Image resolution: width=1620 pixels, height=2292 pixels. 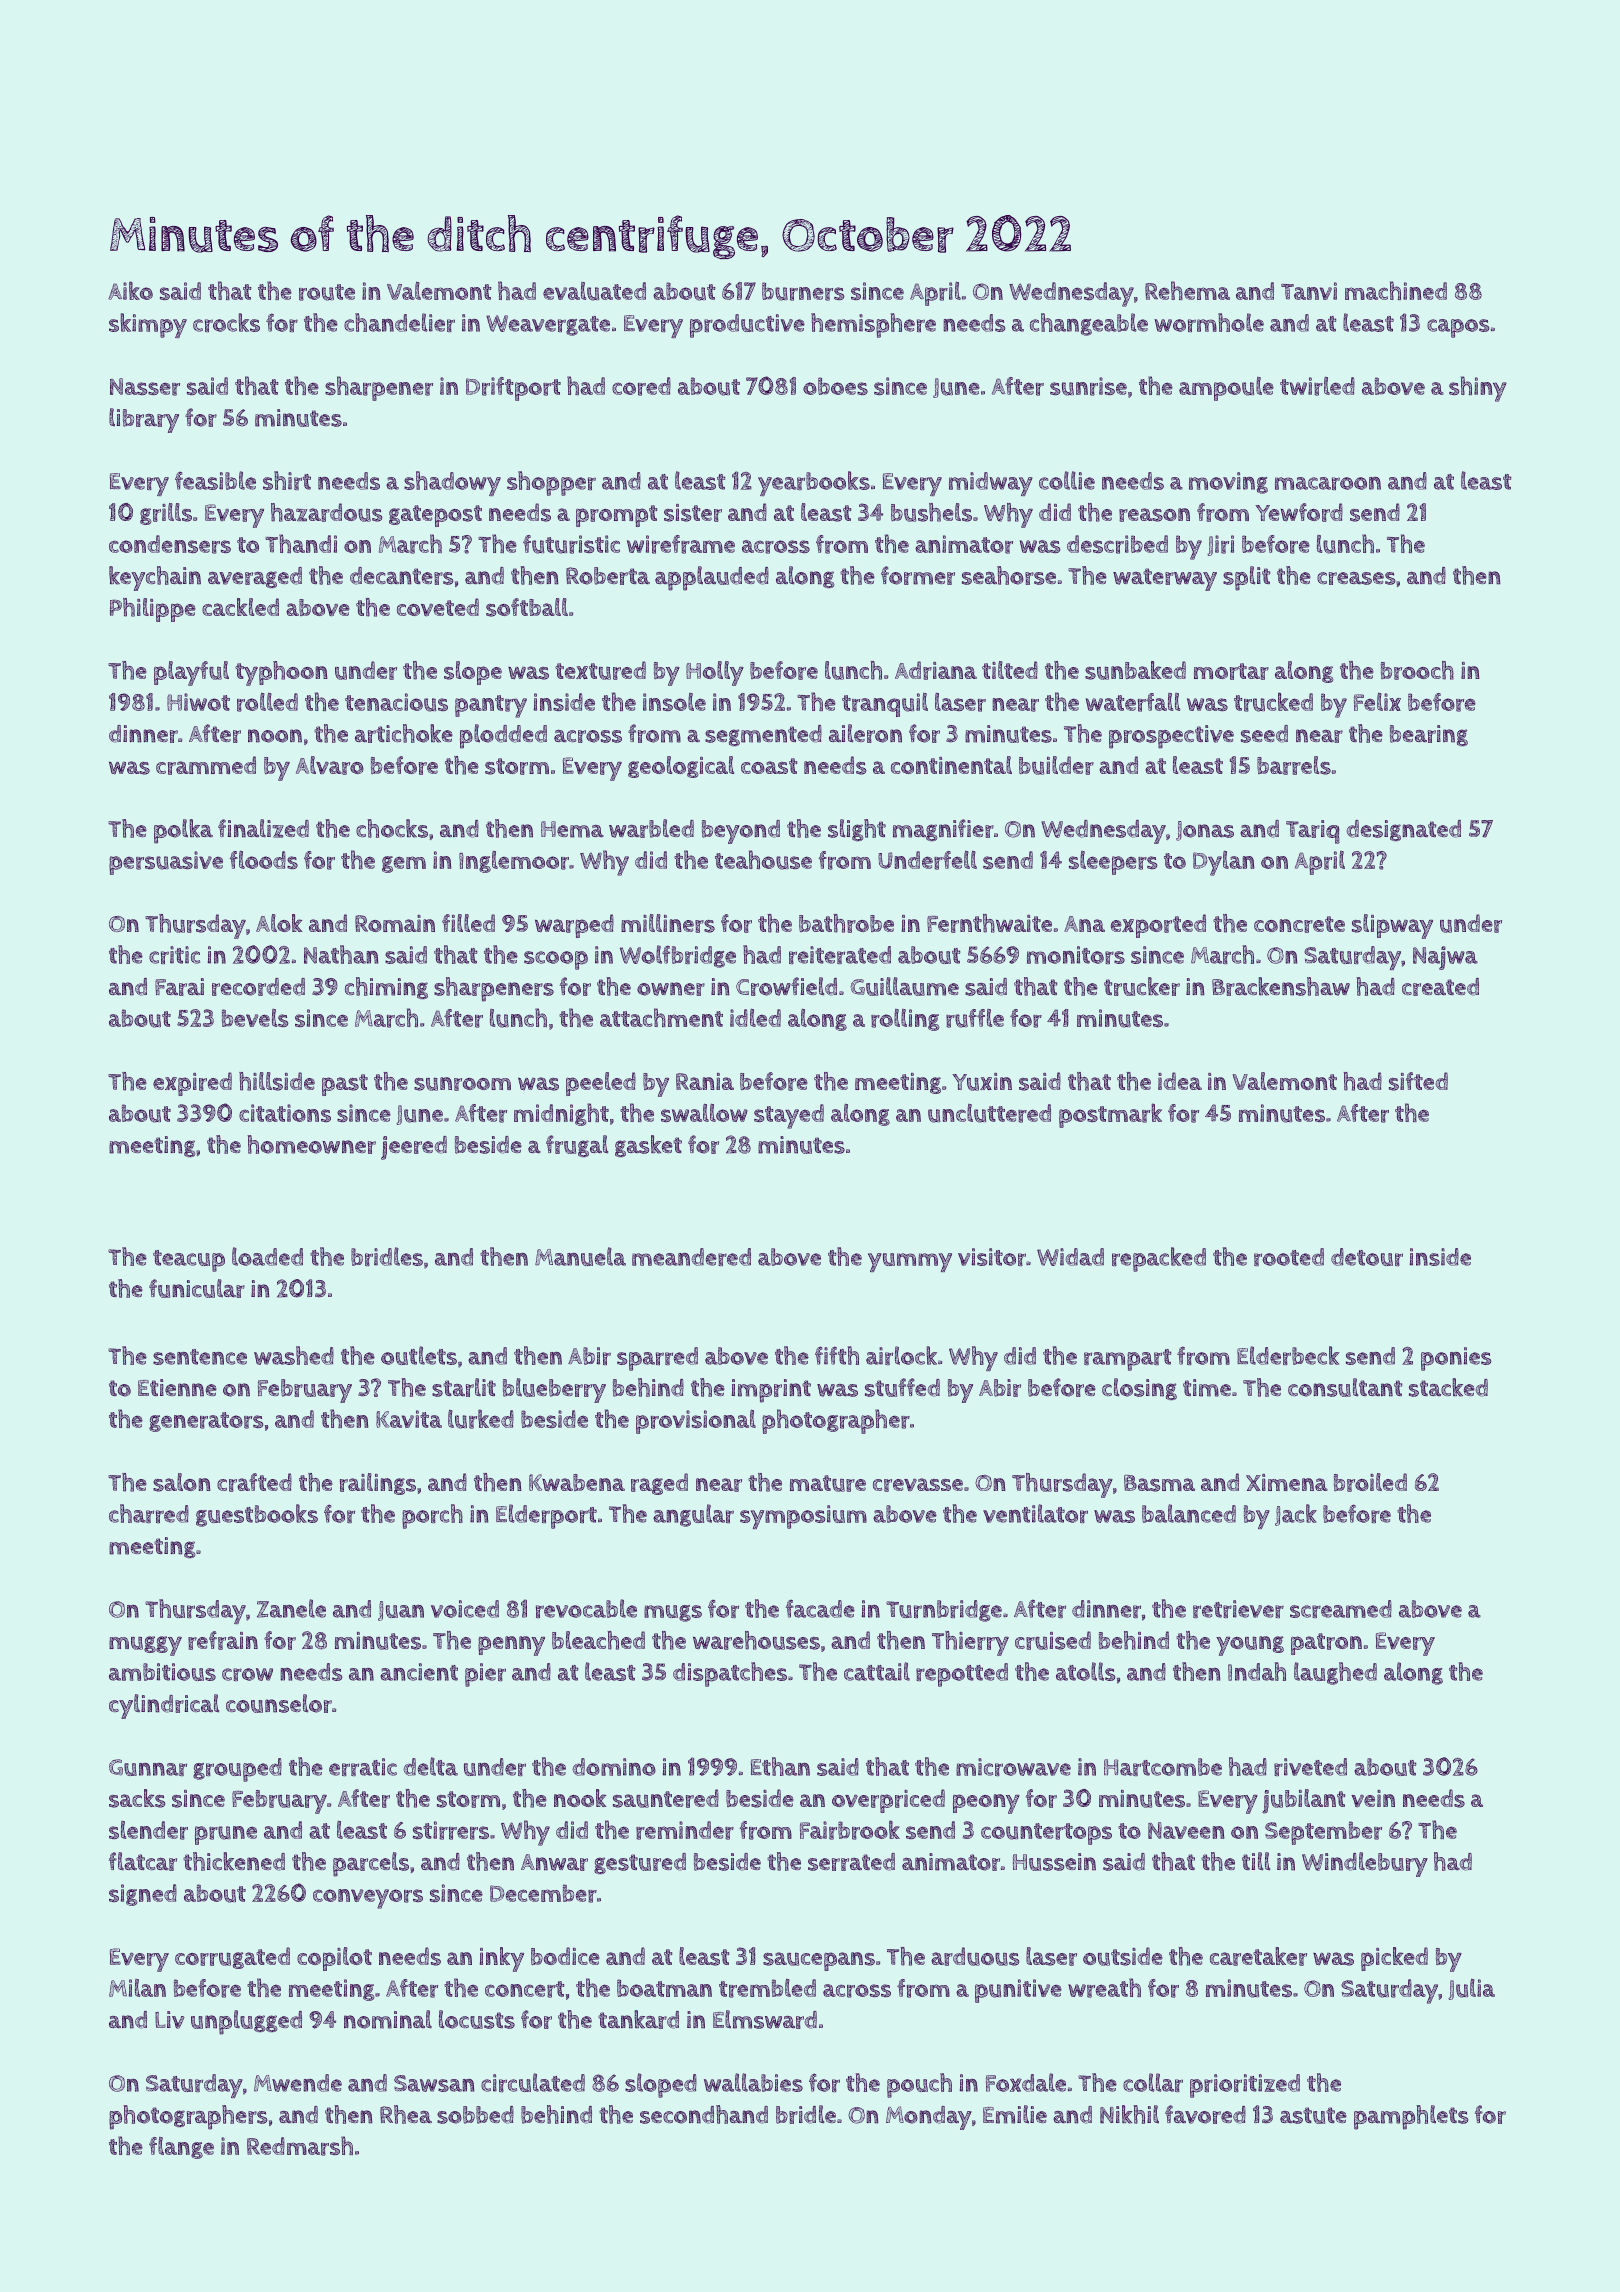 What do you see at coordinates (730, 1674) in the page?
I see `dispatches` at bounding box center [730, 1674].
